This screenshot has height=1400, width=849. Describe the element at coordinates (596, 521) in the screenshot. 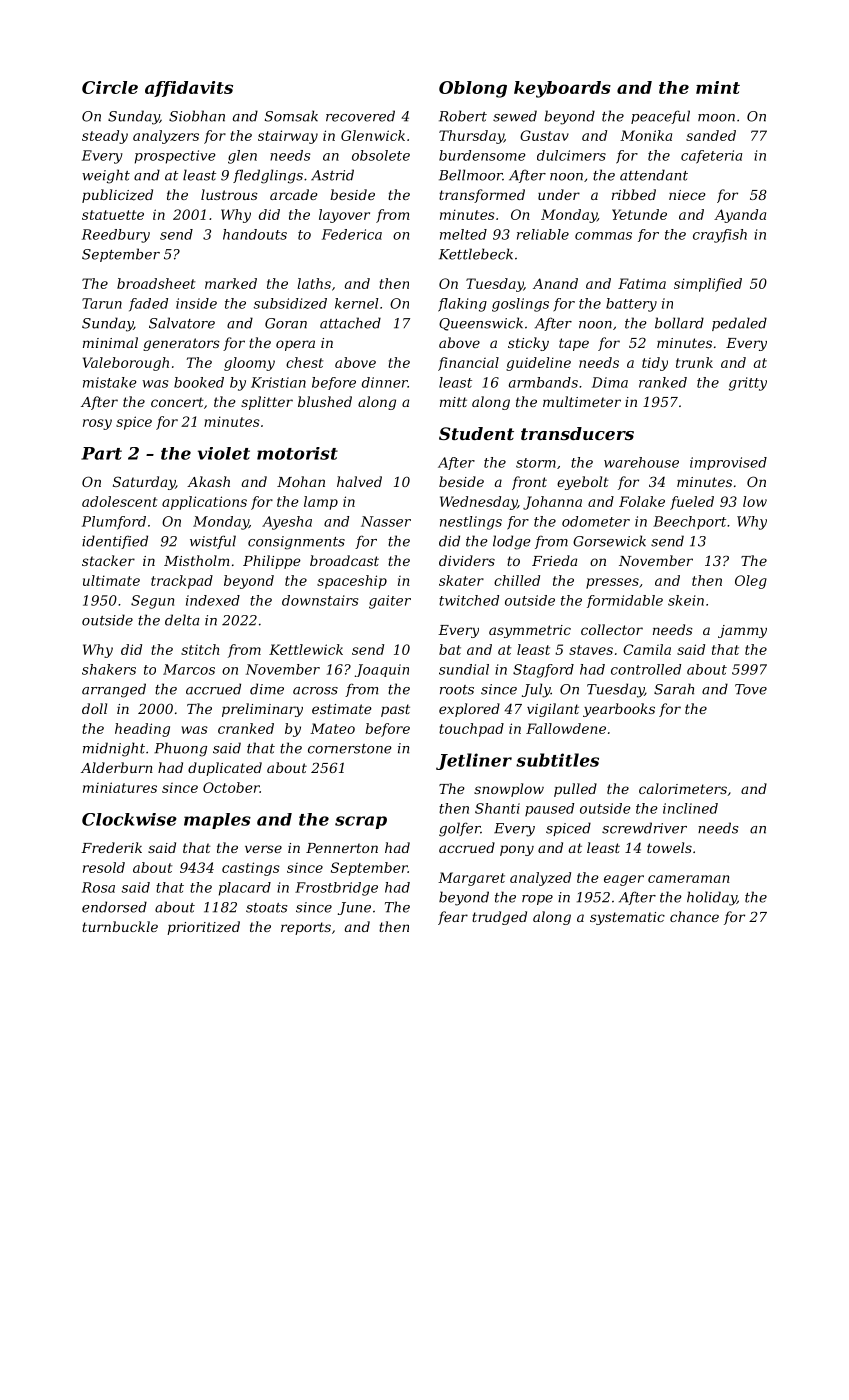

I see `odometer` at that location.
